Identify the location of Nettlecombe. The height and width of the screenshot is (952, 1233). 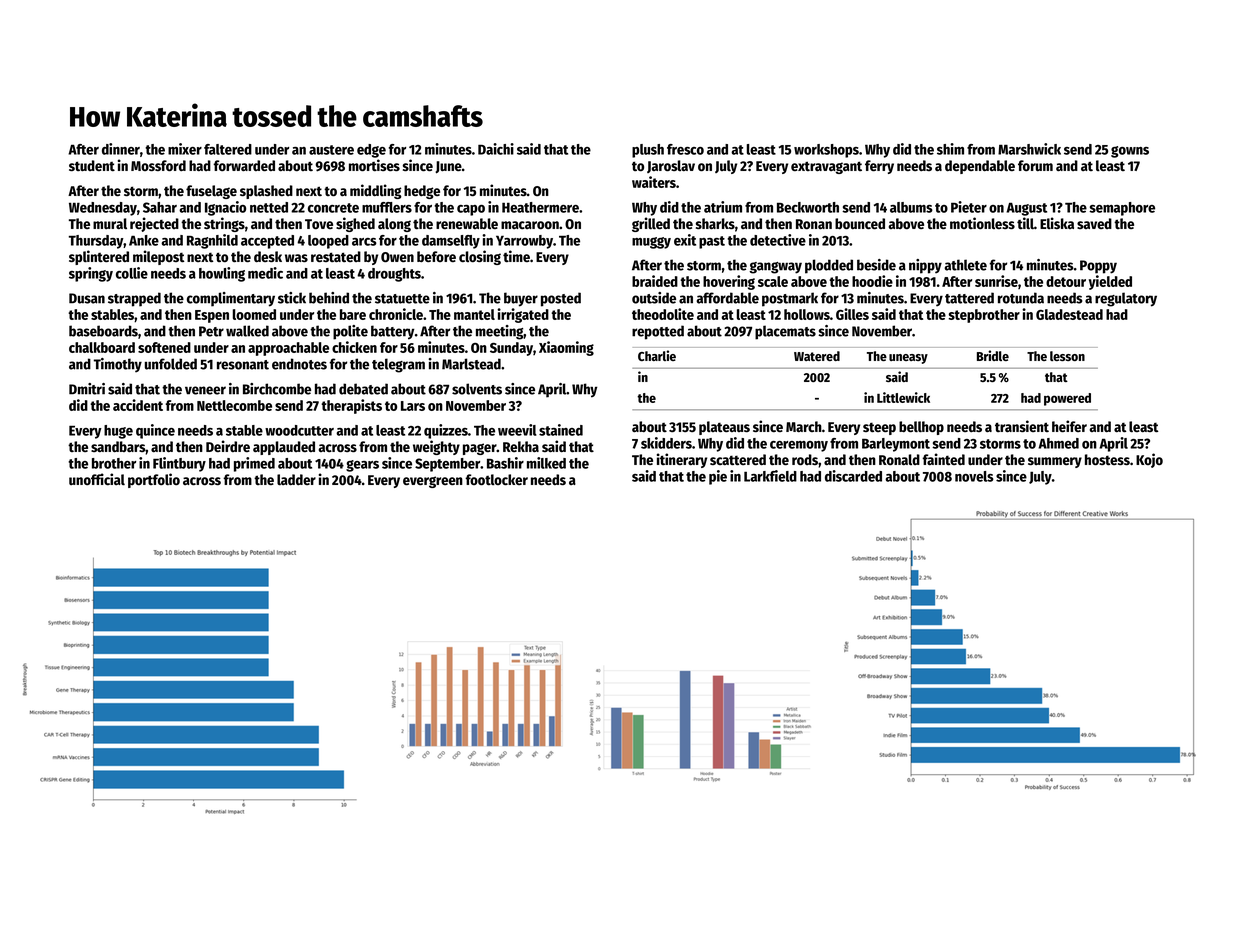
(234, 405).
